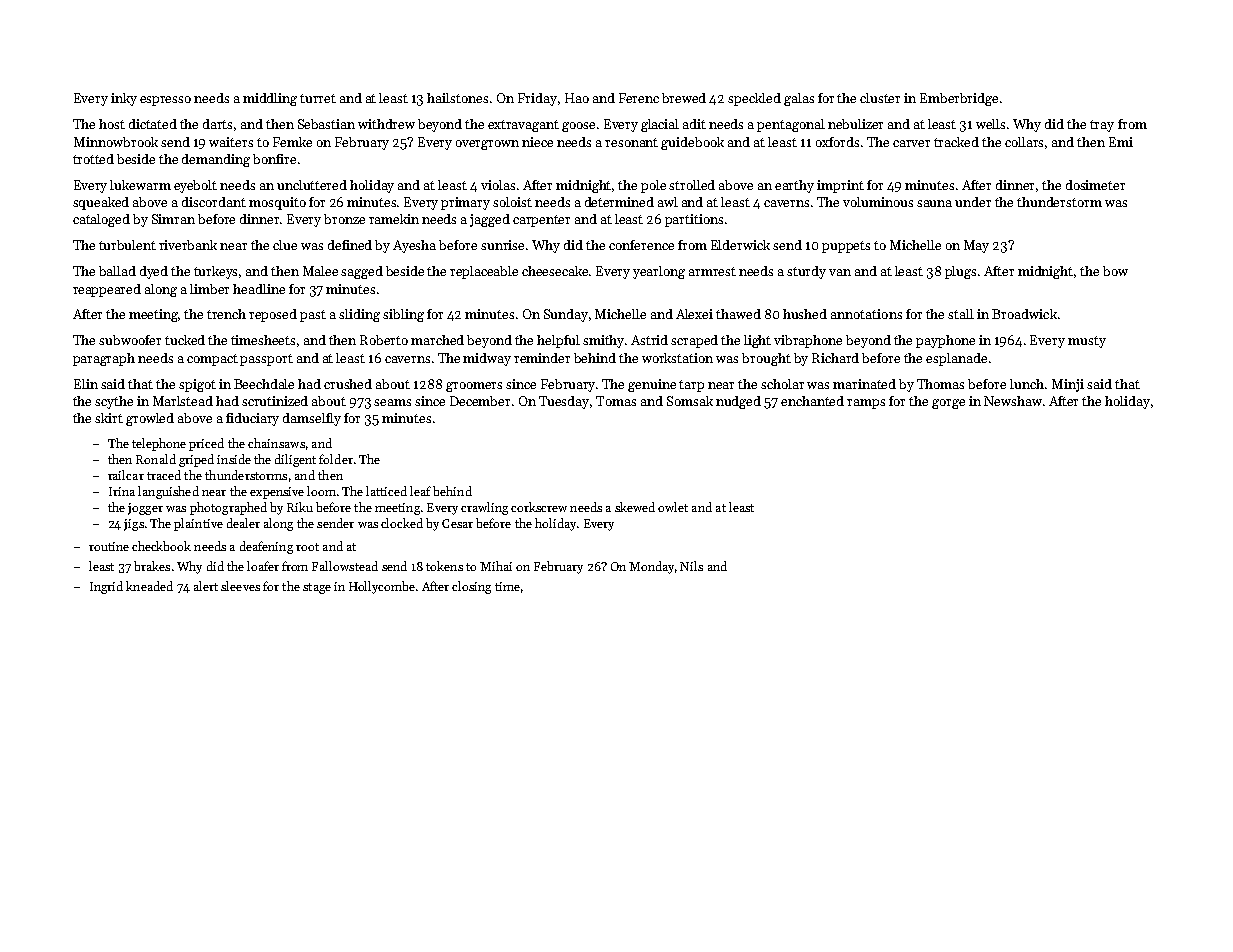  What do you see at coordinates (240, 586) in the image?
I see `sleeves` at bounding box center [240, 586].
